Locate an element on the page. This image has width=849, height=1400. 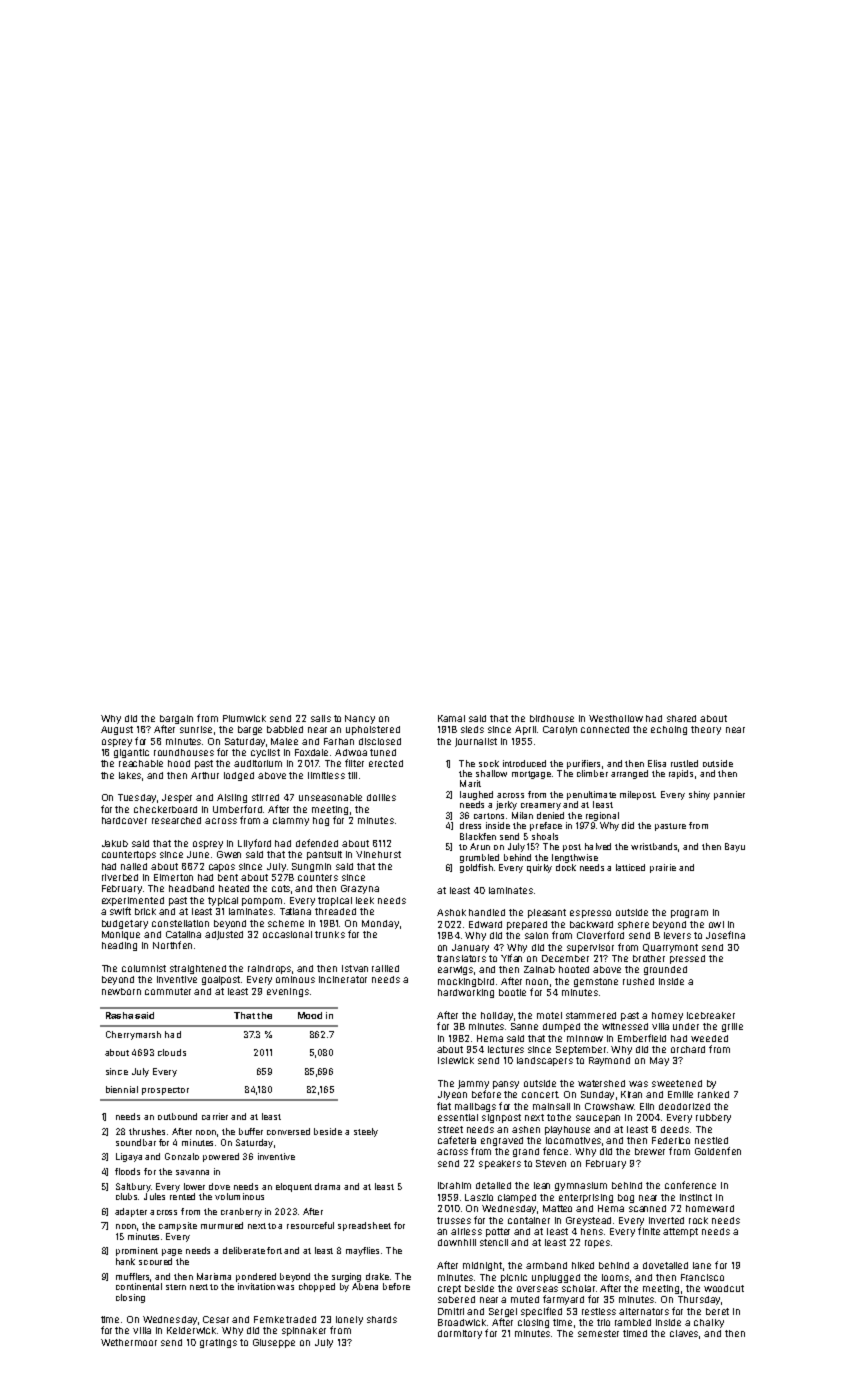
claves is located at coordinates (685, 1334).
